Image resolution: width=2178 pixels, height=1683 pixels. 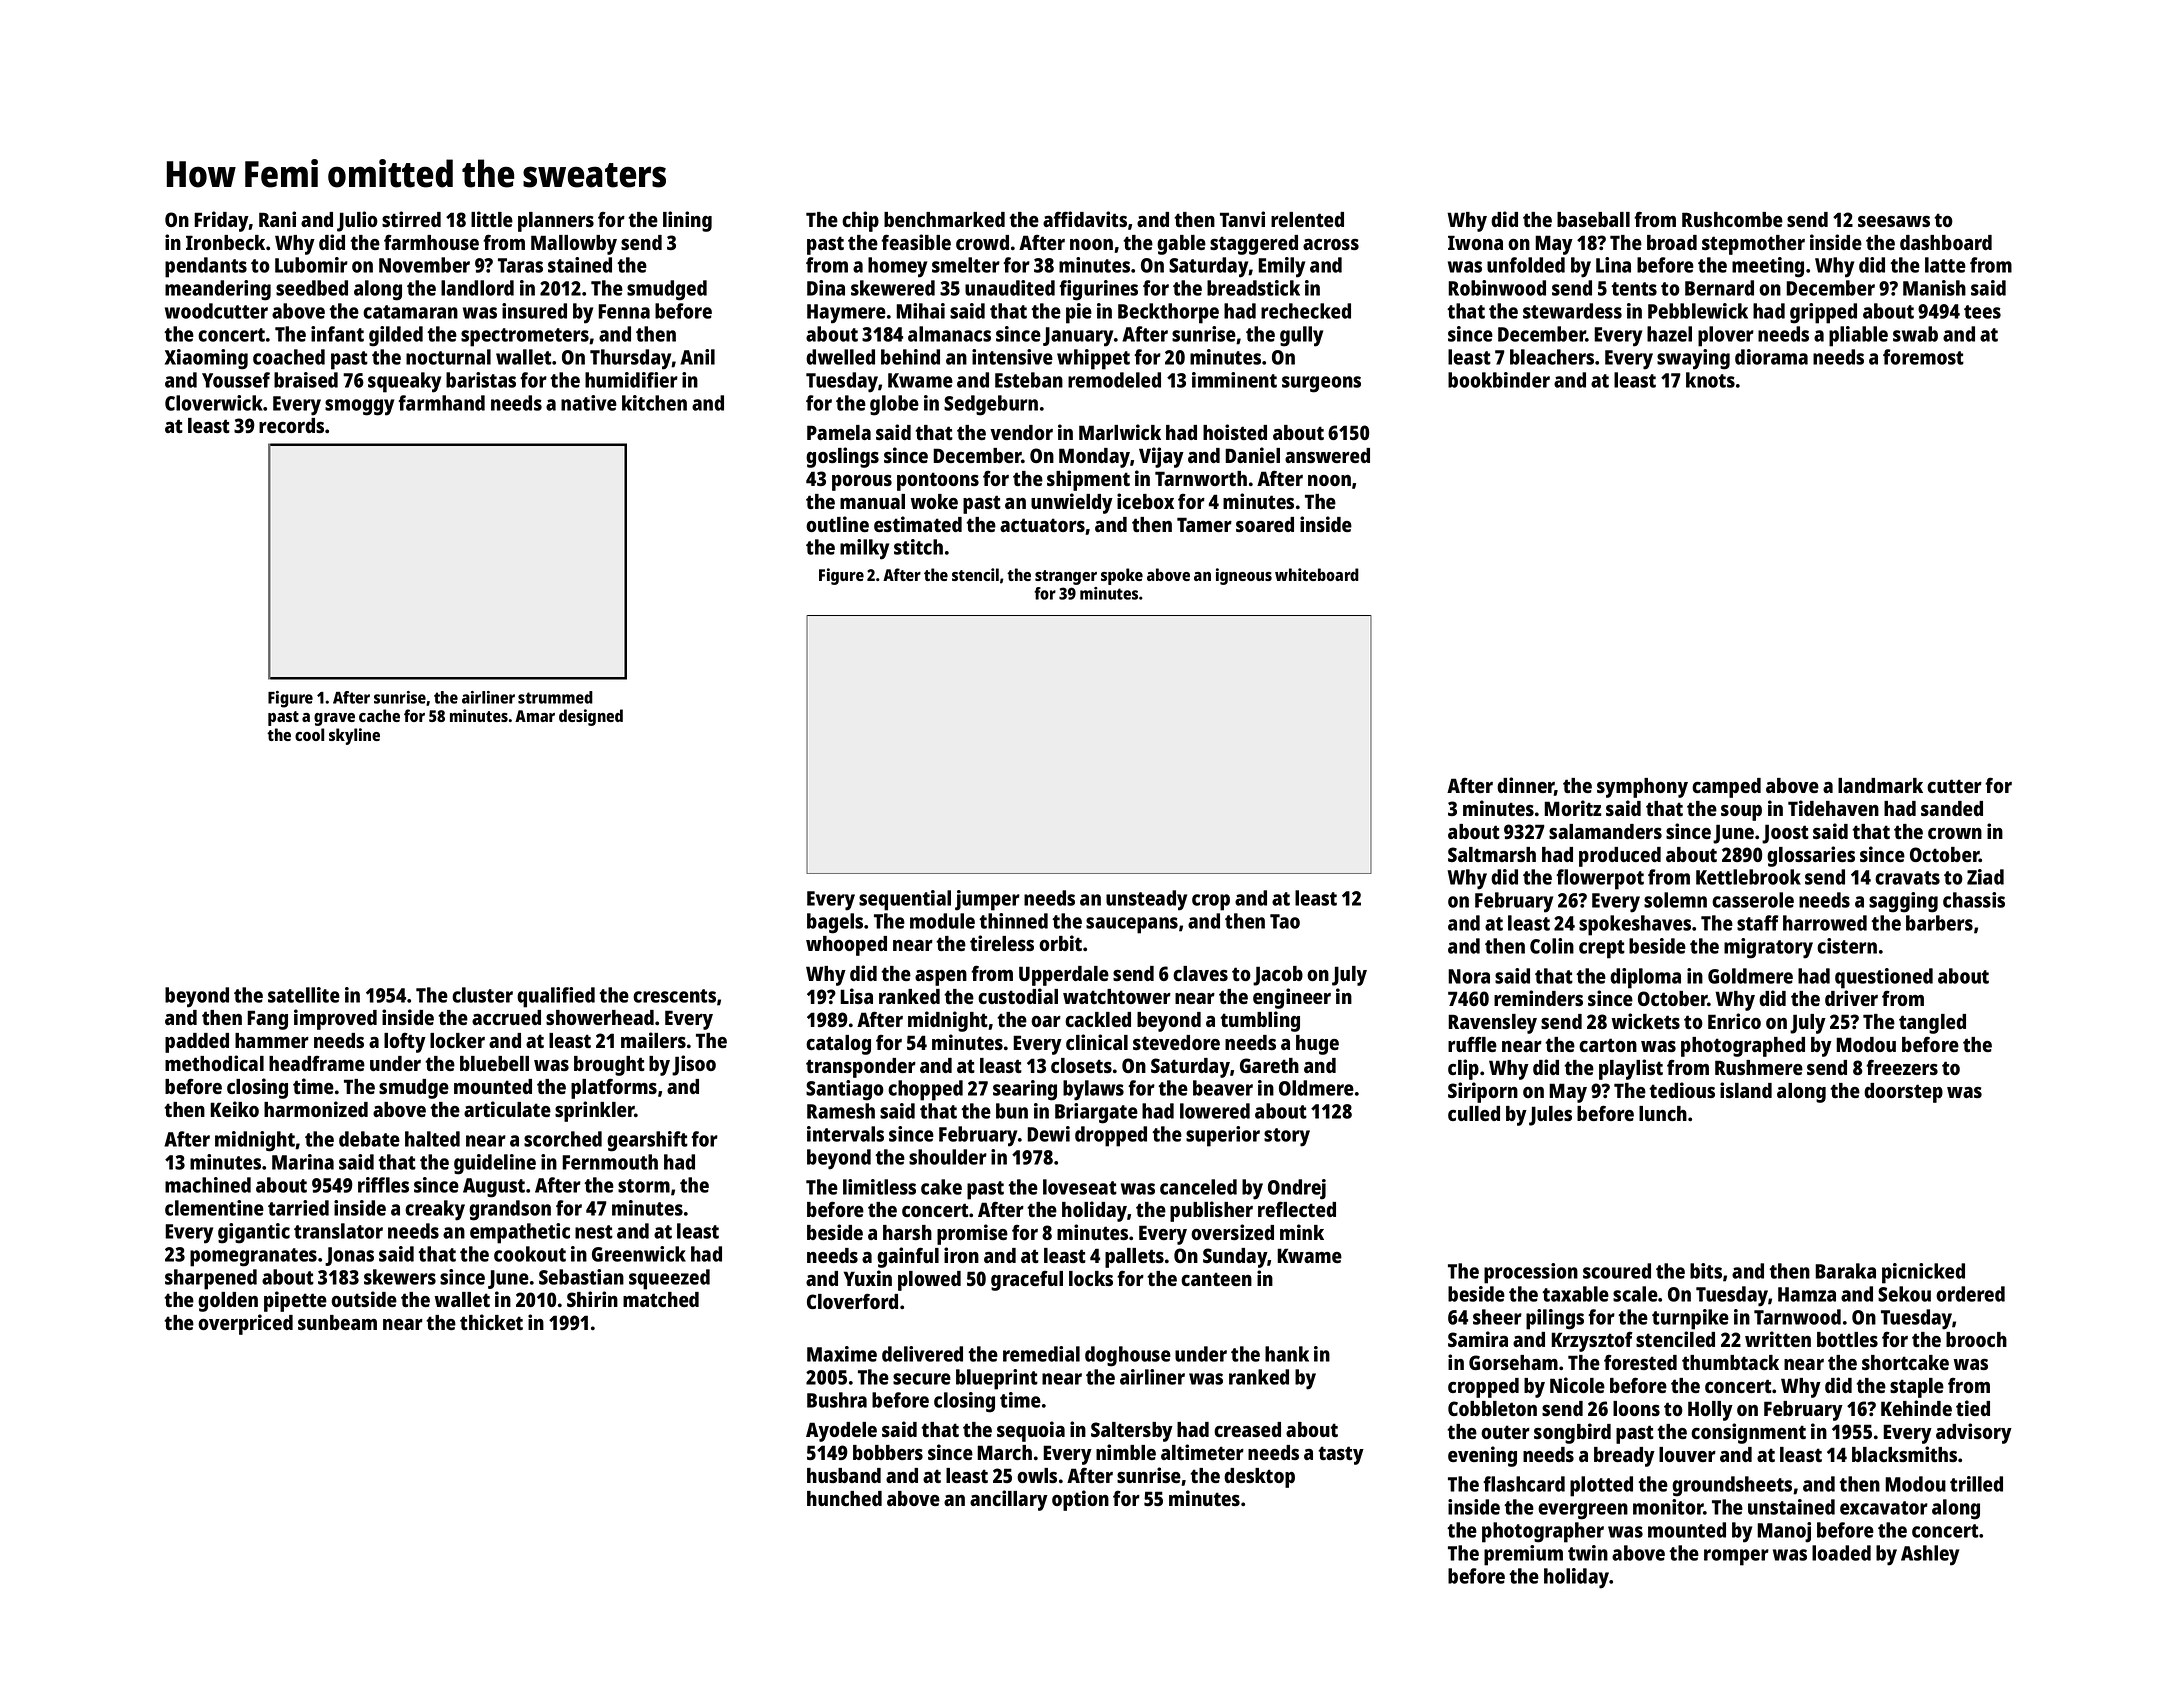 I want to click on thicket, so click(x=491, y=1322).
